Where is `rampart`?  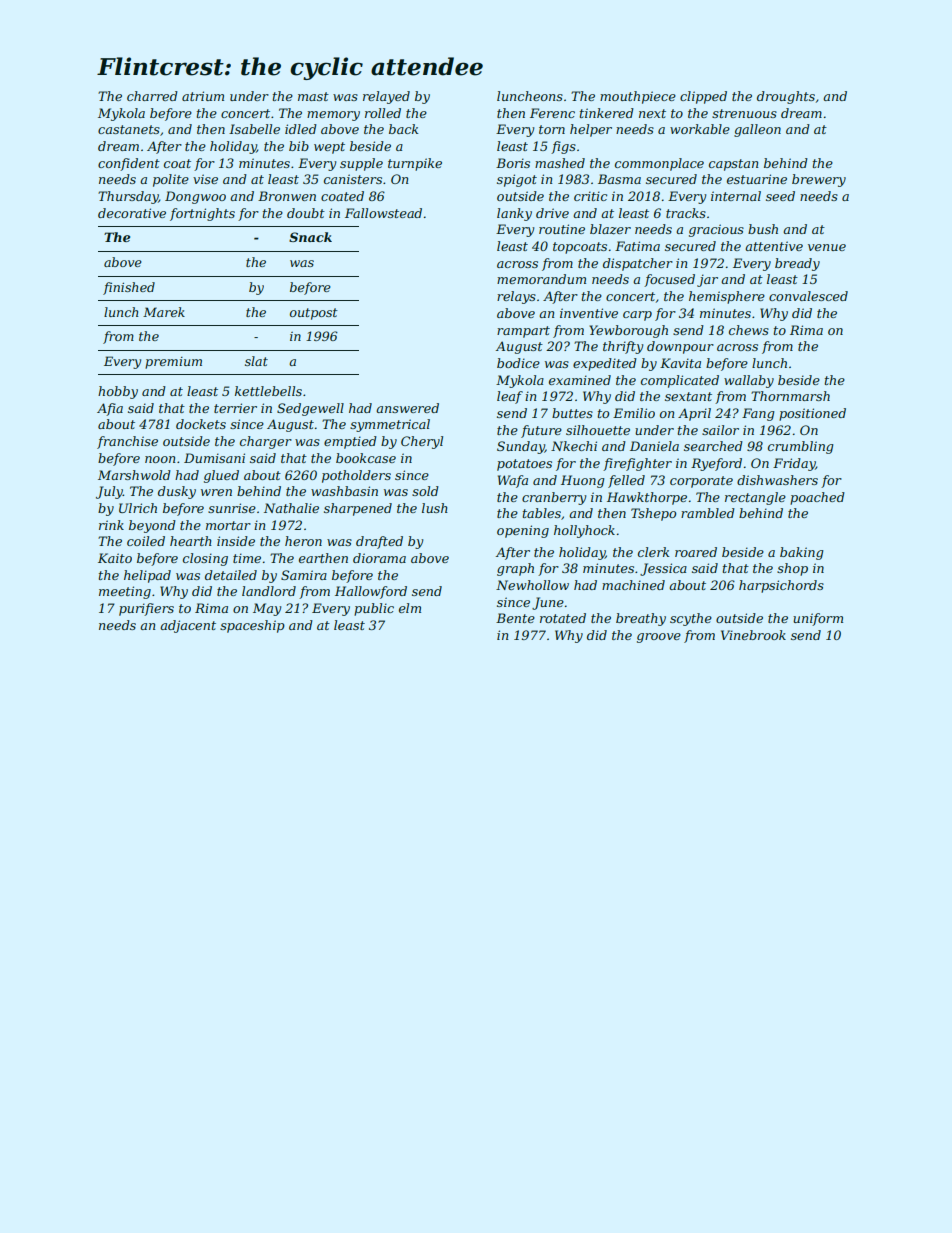 rampart is located at coordinates (523, 332).
